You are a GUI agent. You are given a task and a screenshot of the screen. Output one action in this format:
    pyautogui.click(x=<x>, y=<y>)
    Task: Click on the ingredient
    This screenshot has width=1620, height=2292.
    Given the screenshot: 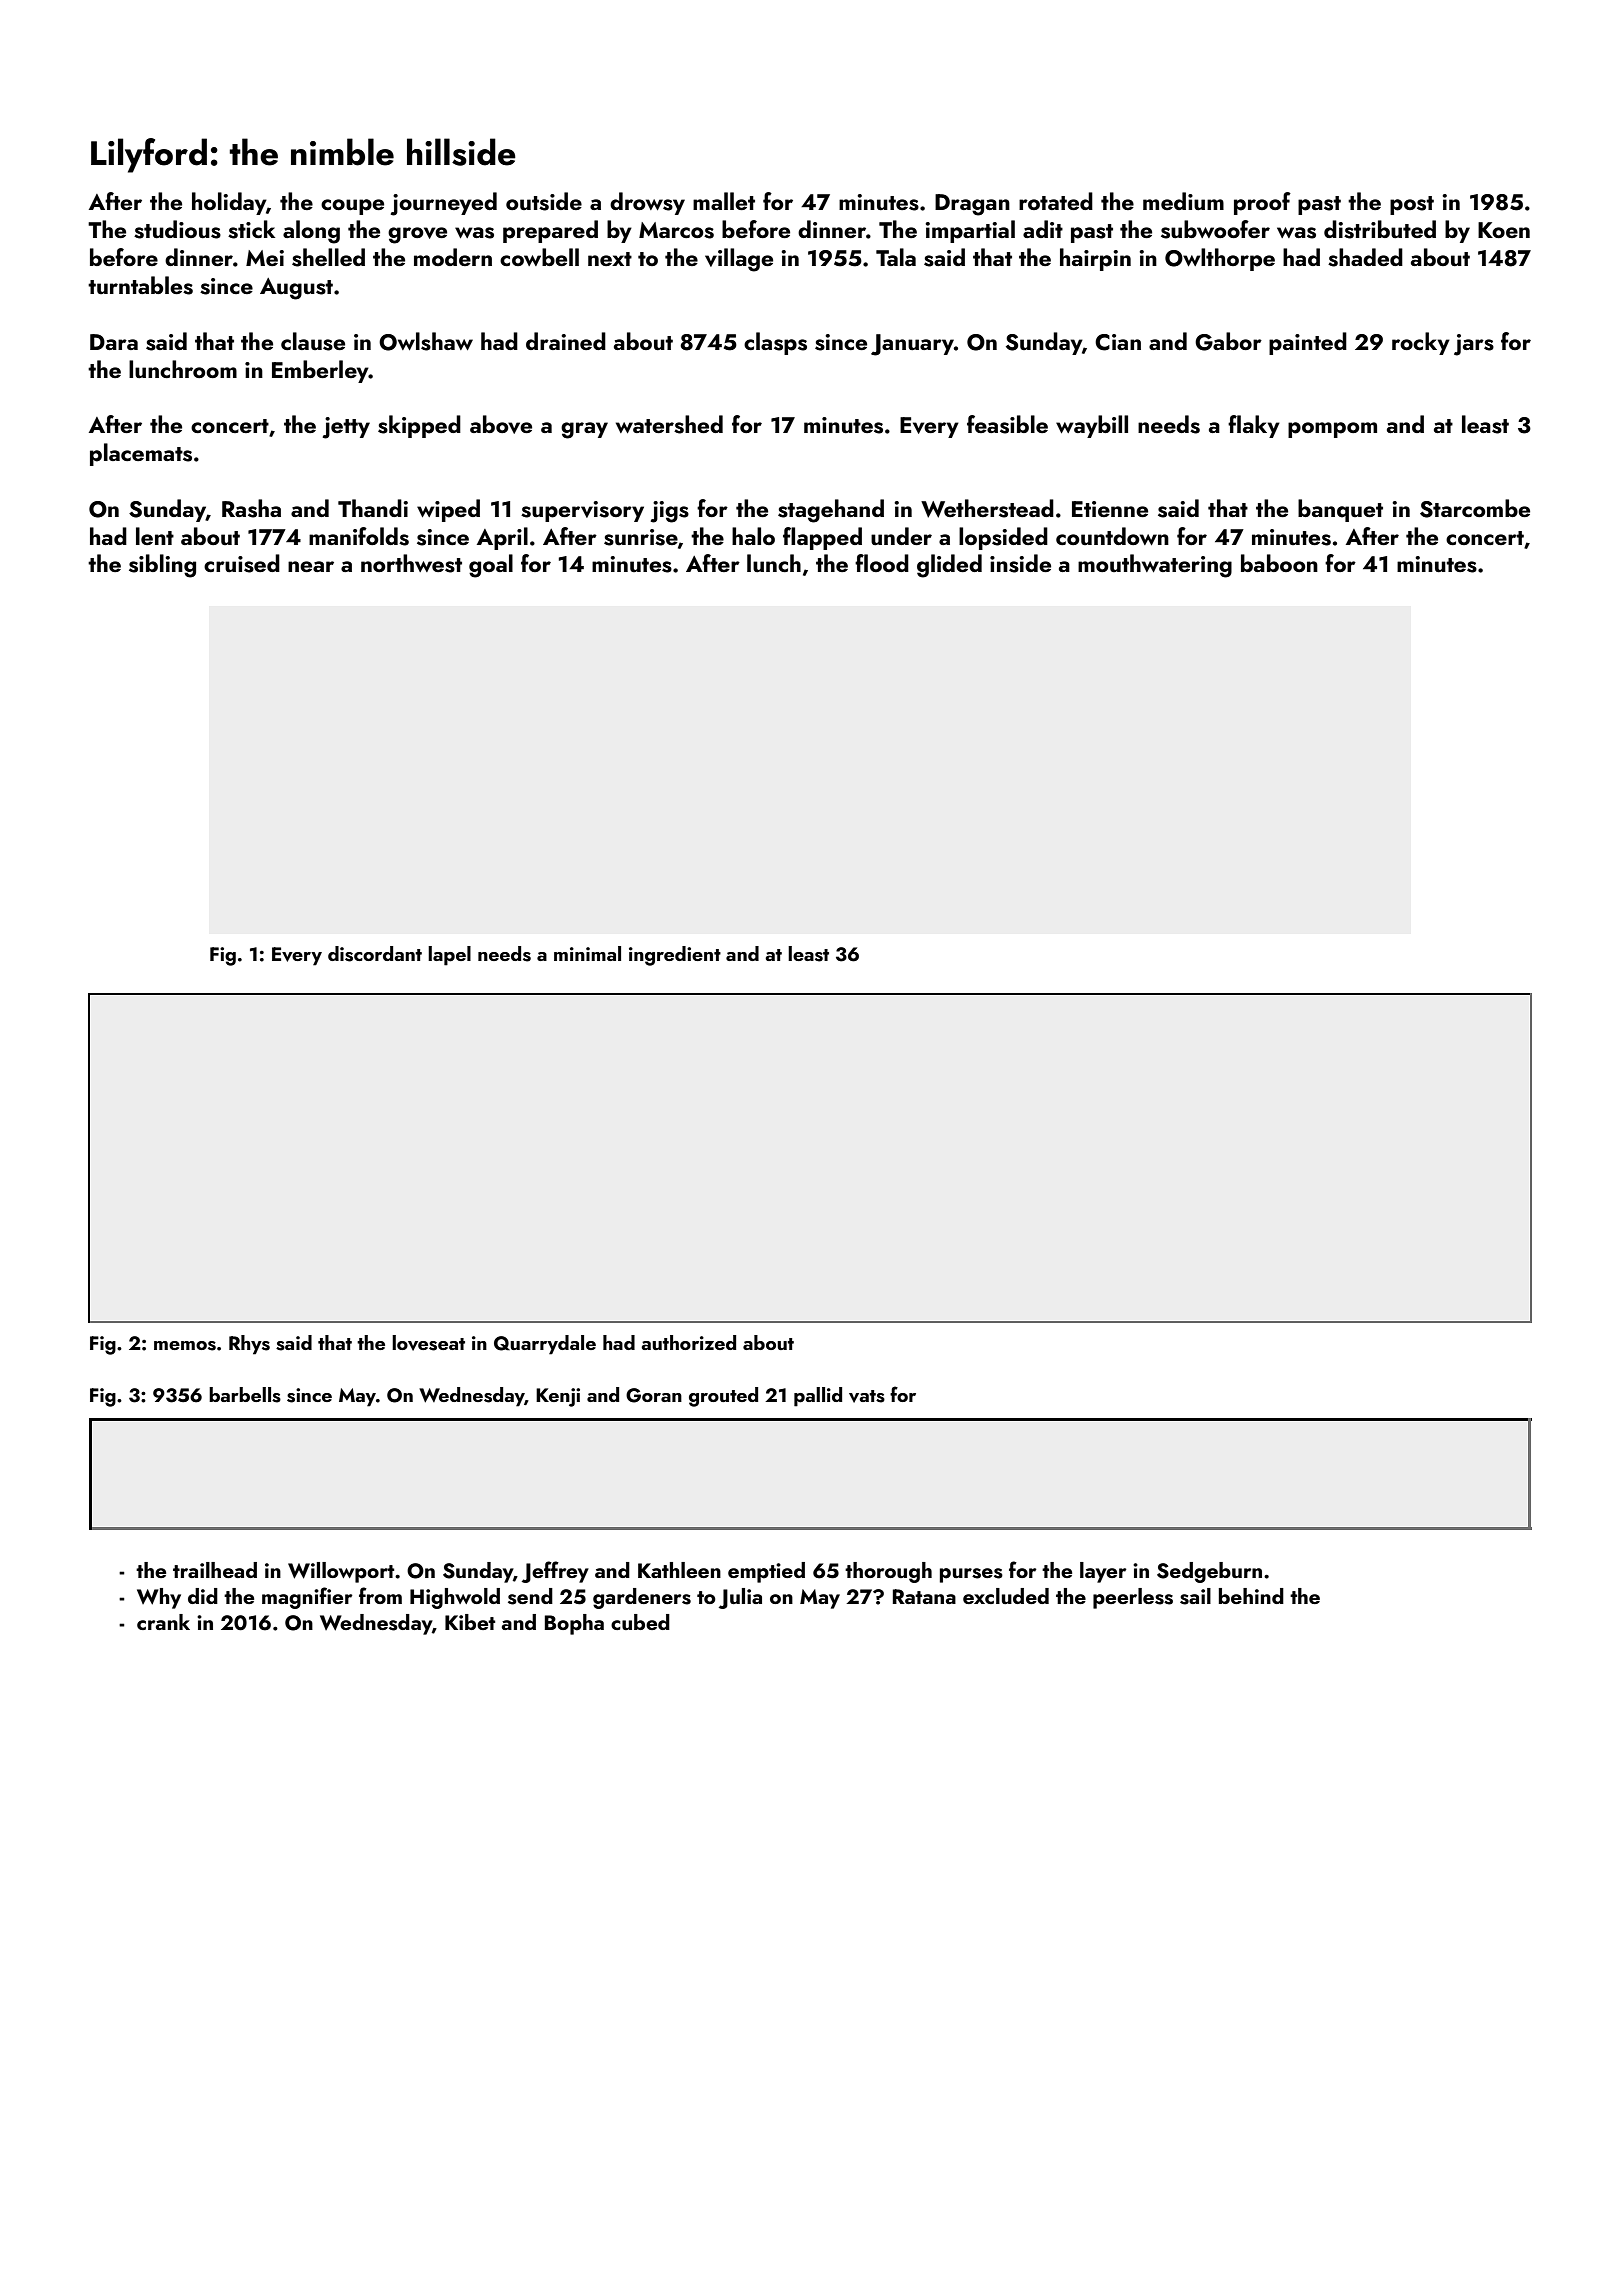 What is the action you would take?
    pyautogui.click(x=675, y=956)
